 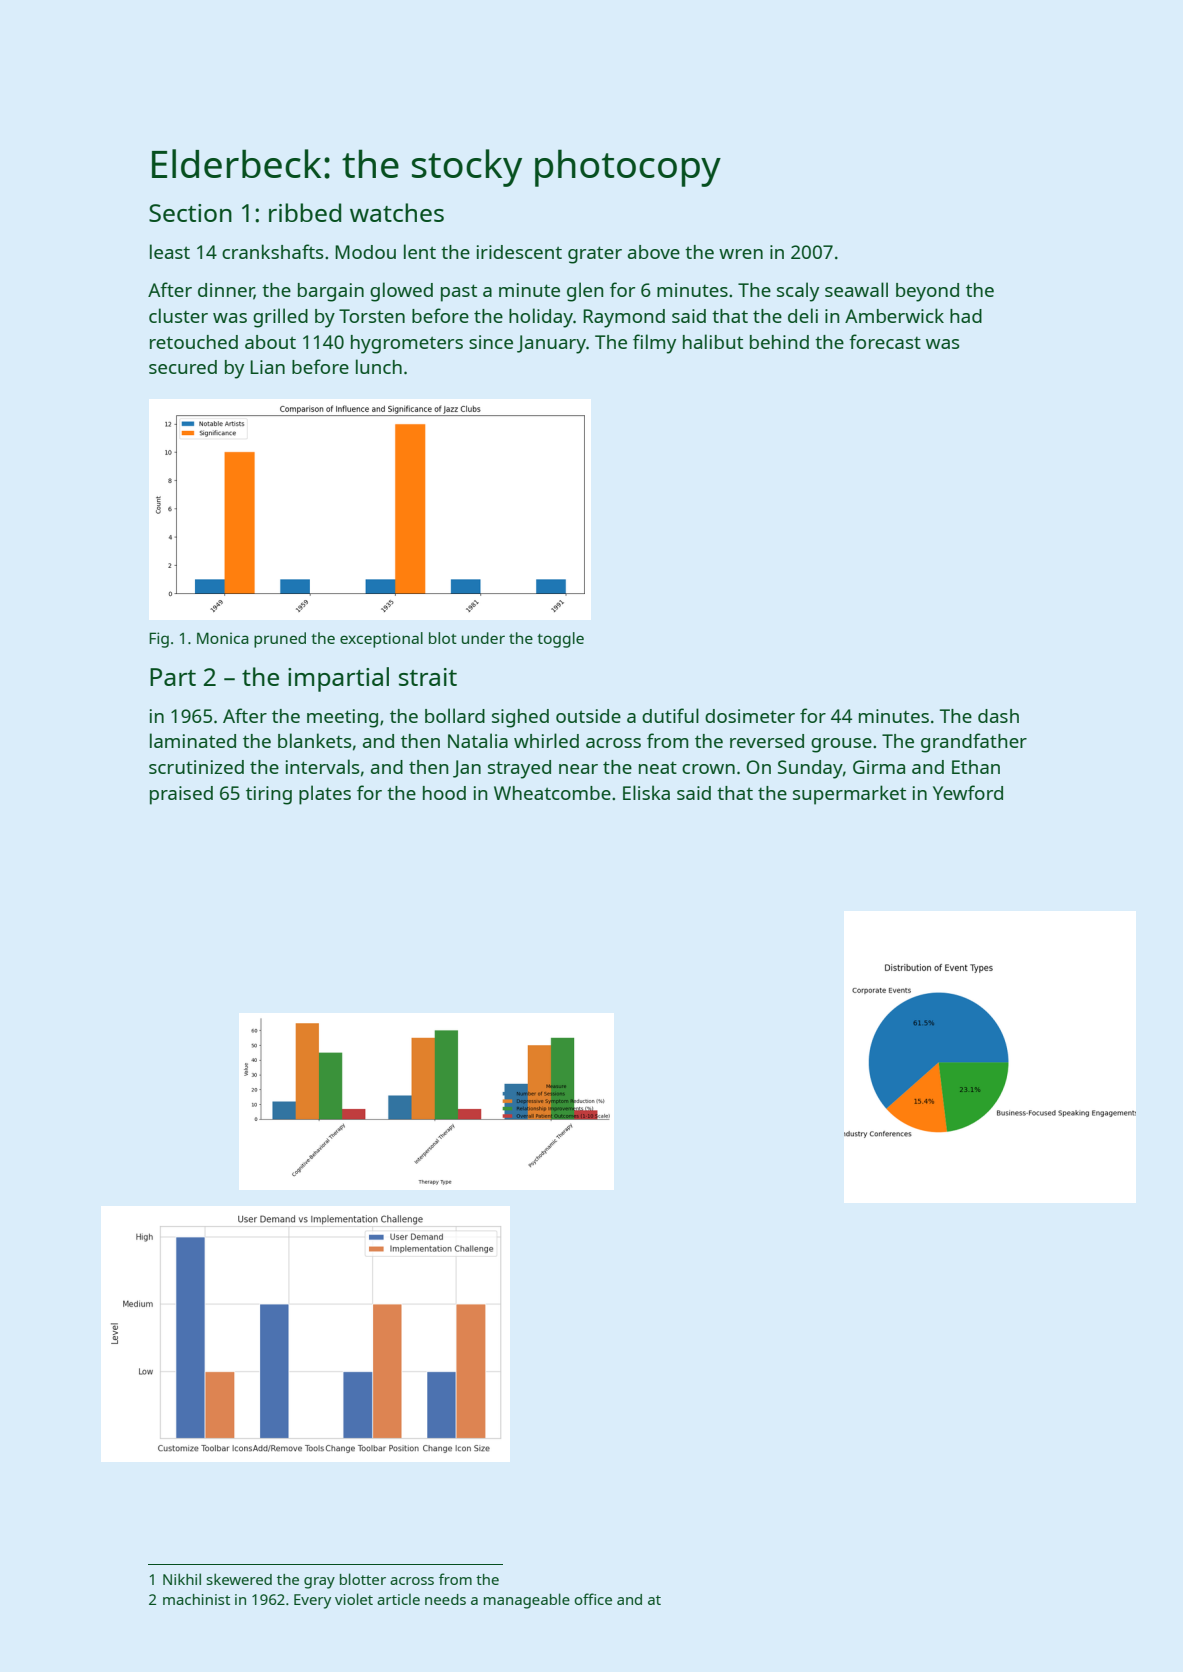 I want to click on beyond, so click(x=927, y=292).
